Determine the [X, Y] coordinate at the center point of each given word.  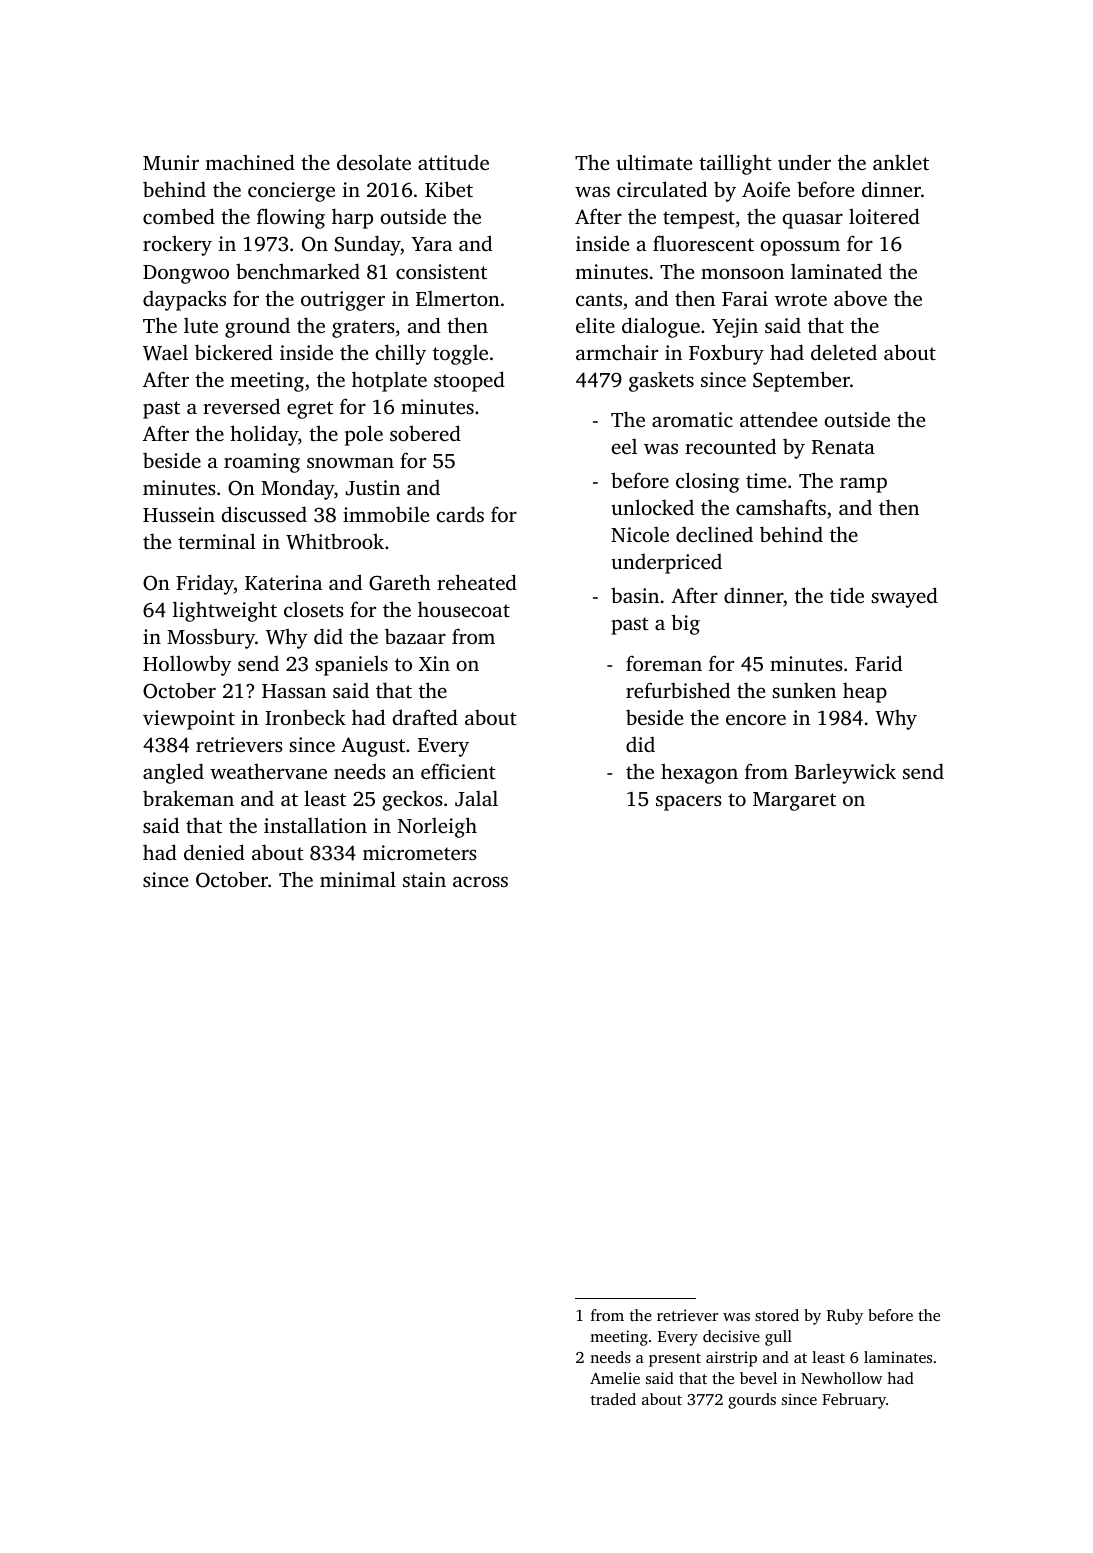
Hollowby [187, 665]
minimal [358, 879]
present [675, 1360]
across [480, 881]
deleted [844, 352]
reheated [477, 582]
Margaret [794, 801]
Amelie [615, 1378]
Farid [878, 663]
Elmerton [458, 298]
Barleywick [845, 773]
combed [179, 216]
